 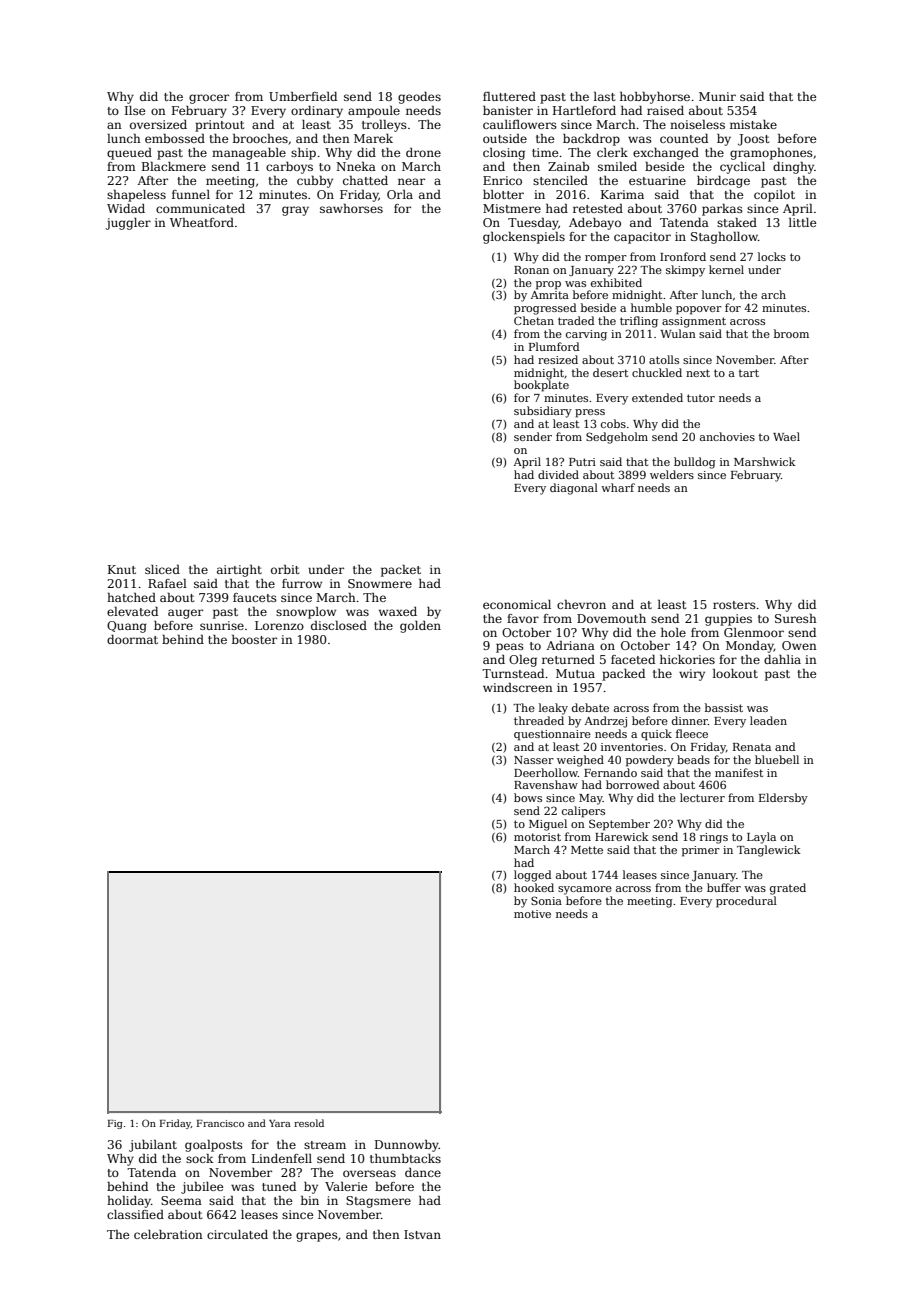 What do you see at coordinates (220, 1123) in the page?
I see `Francisco` at bounding box center [220, 1123].
